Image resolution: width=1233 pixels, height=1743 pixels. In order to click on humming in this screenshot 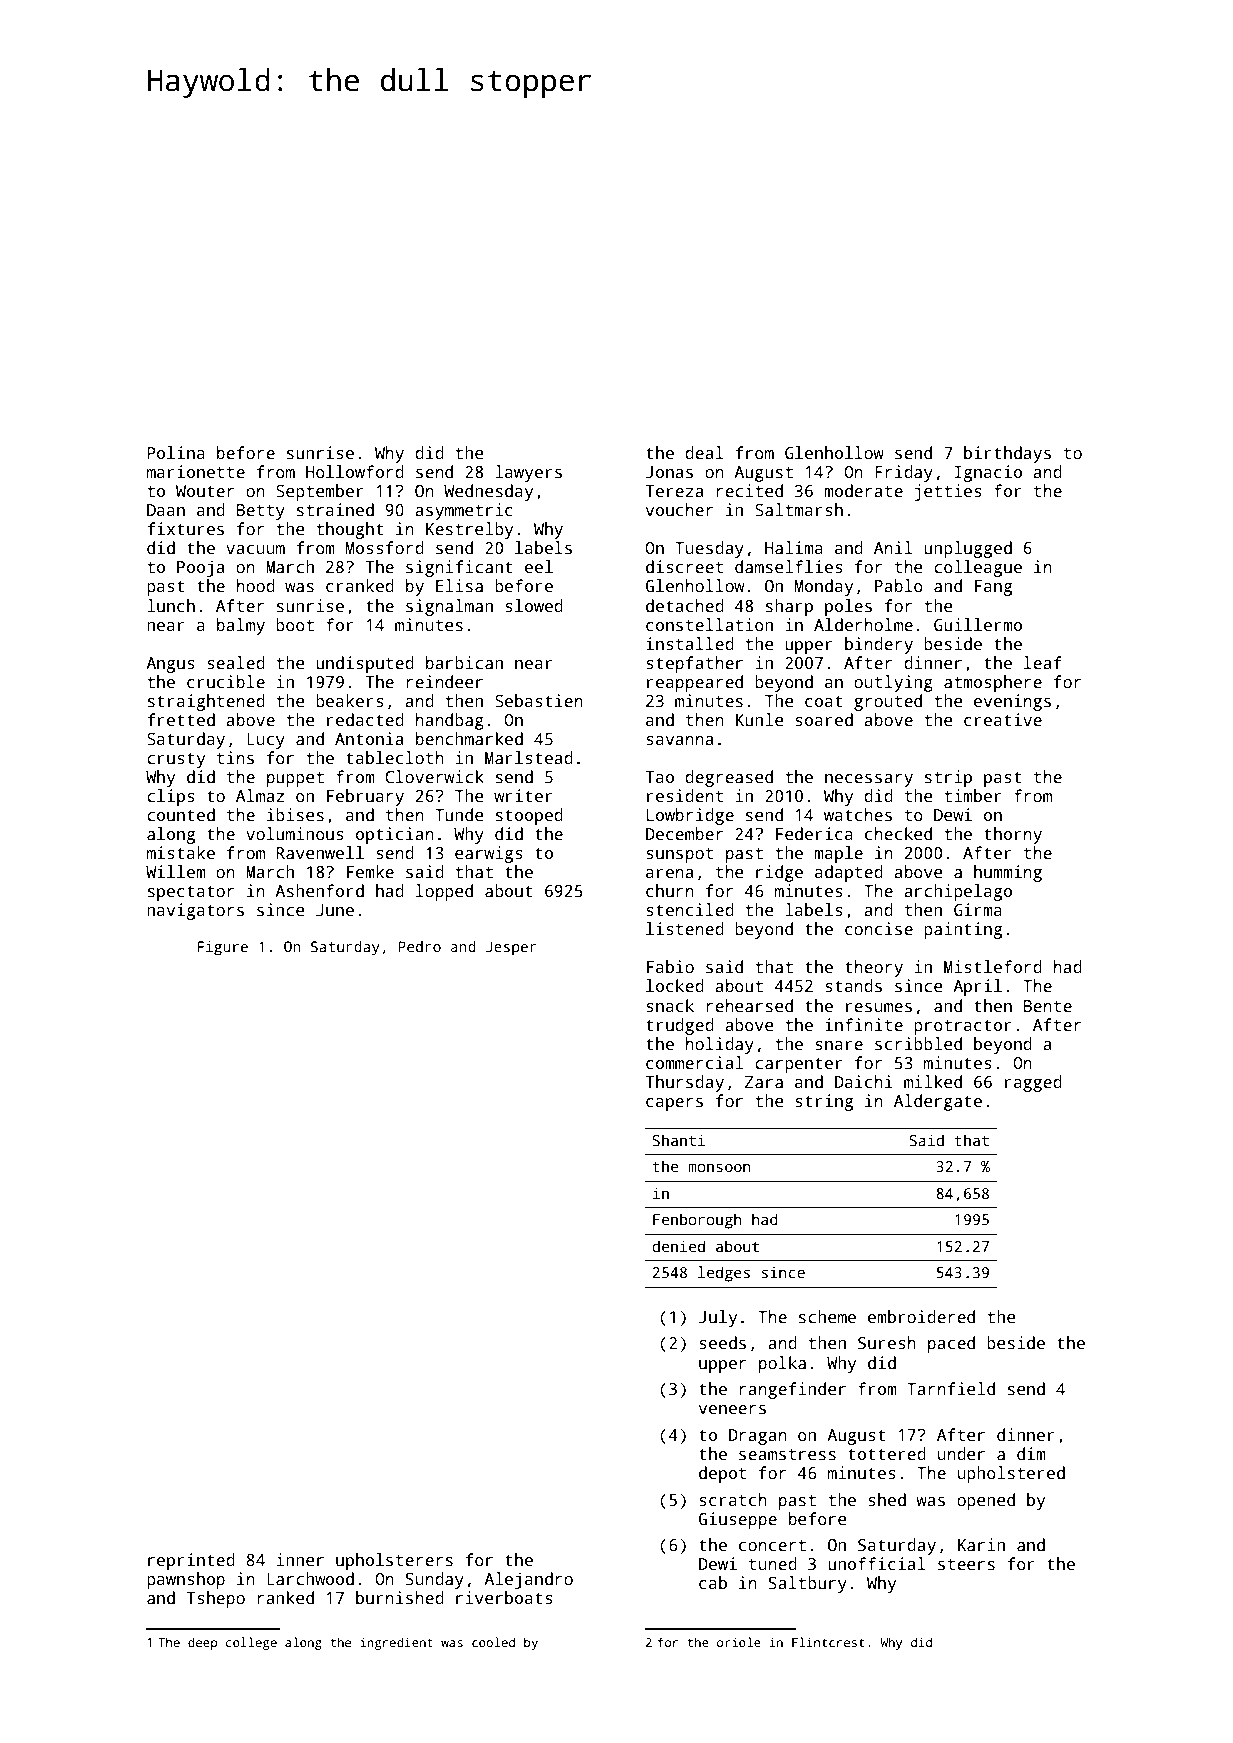, I will do `click(1008, 873)`.
